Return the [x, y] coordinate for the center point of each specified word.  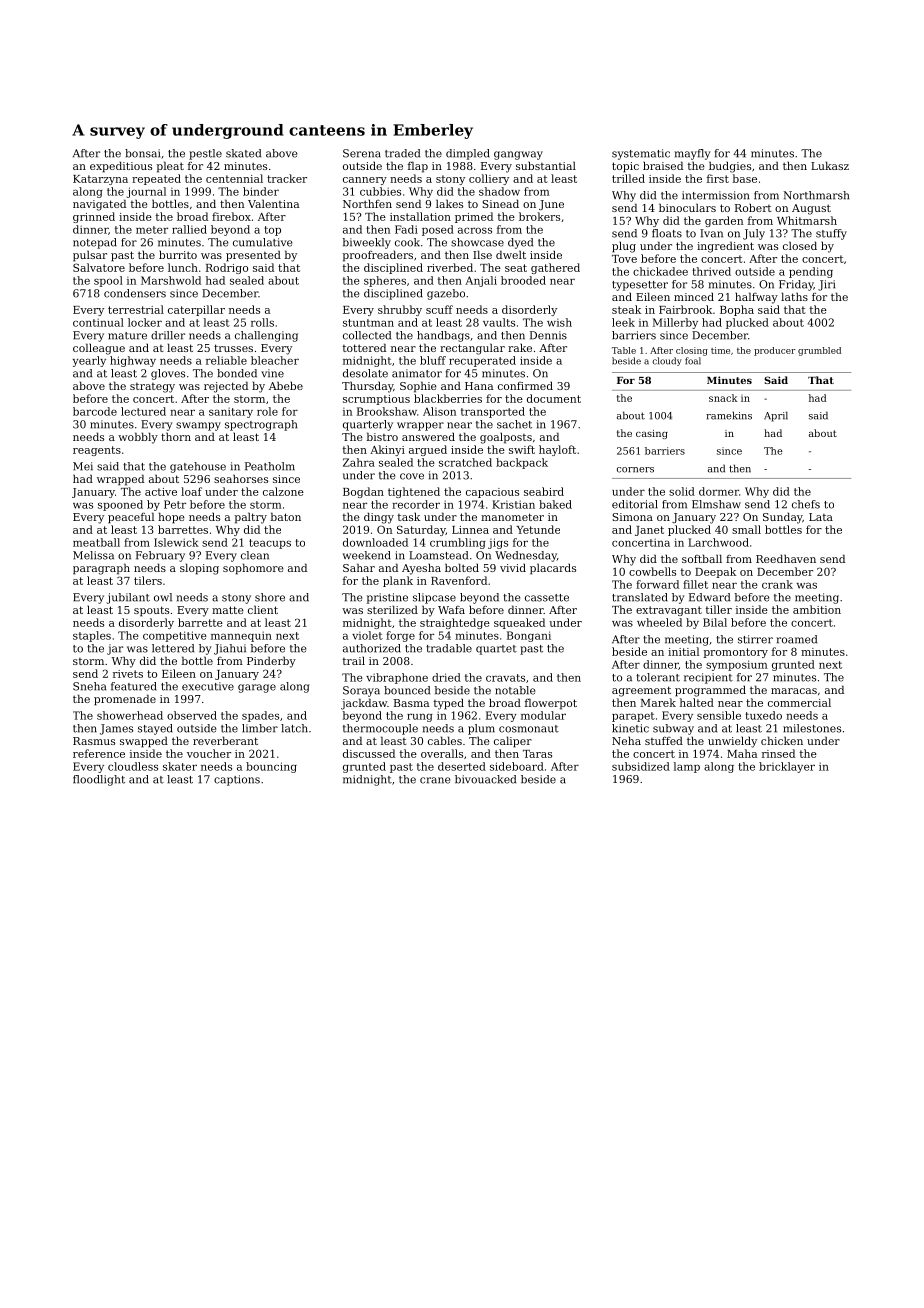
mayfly [692, 154]
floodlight [99, 780]
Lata [821, 517]
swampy [198, 426]
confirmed [525, 385]
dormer [719, 491]
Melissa [93, 555]
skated [243, 153]
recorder [416, 504]
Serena [362, 153]
